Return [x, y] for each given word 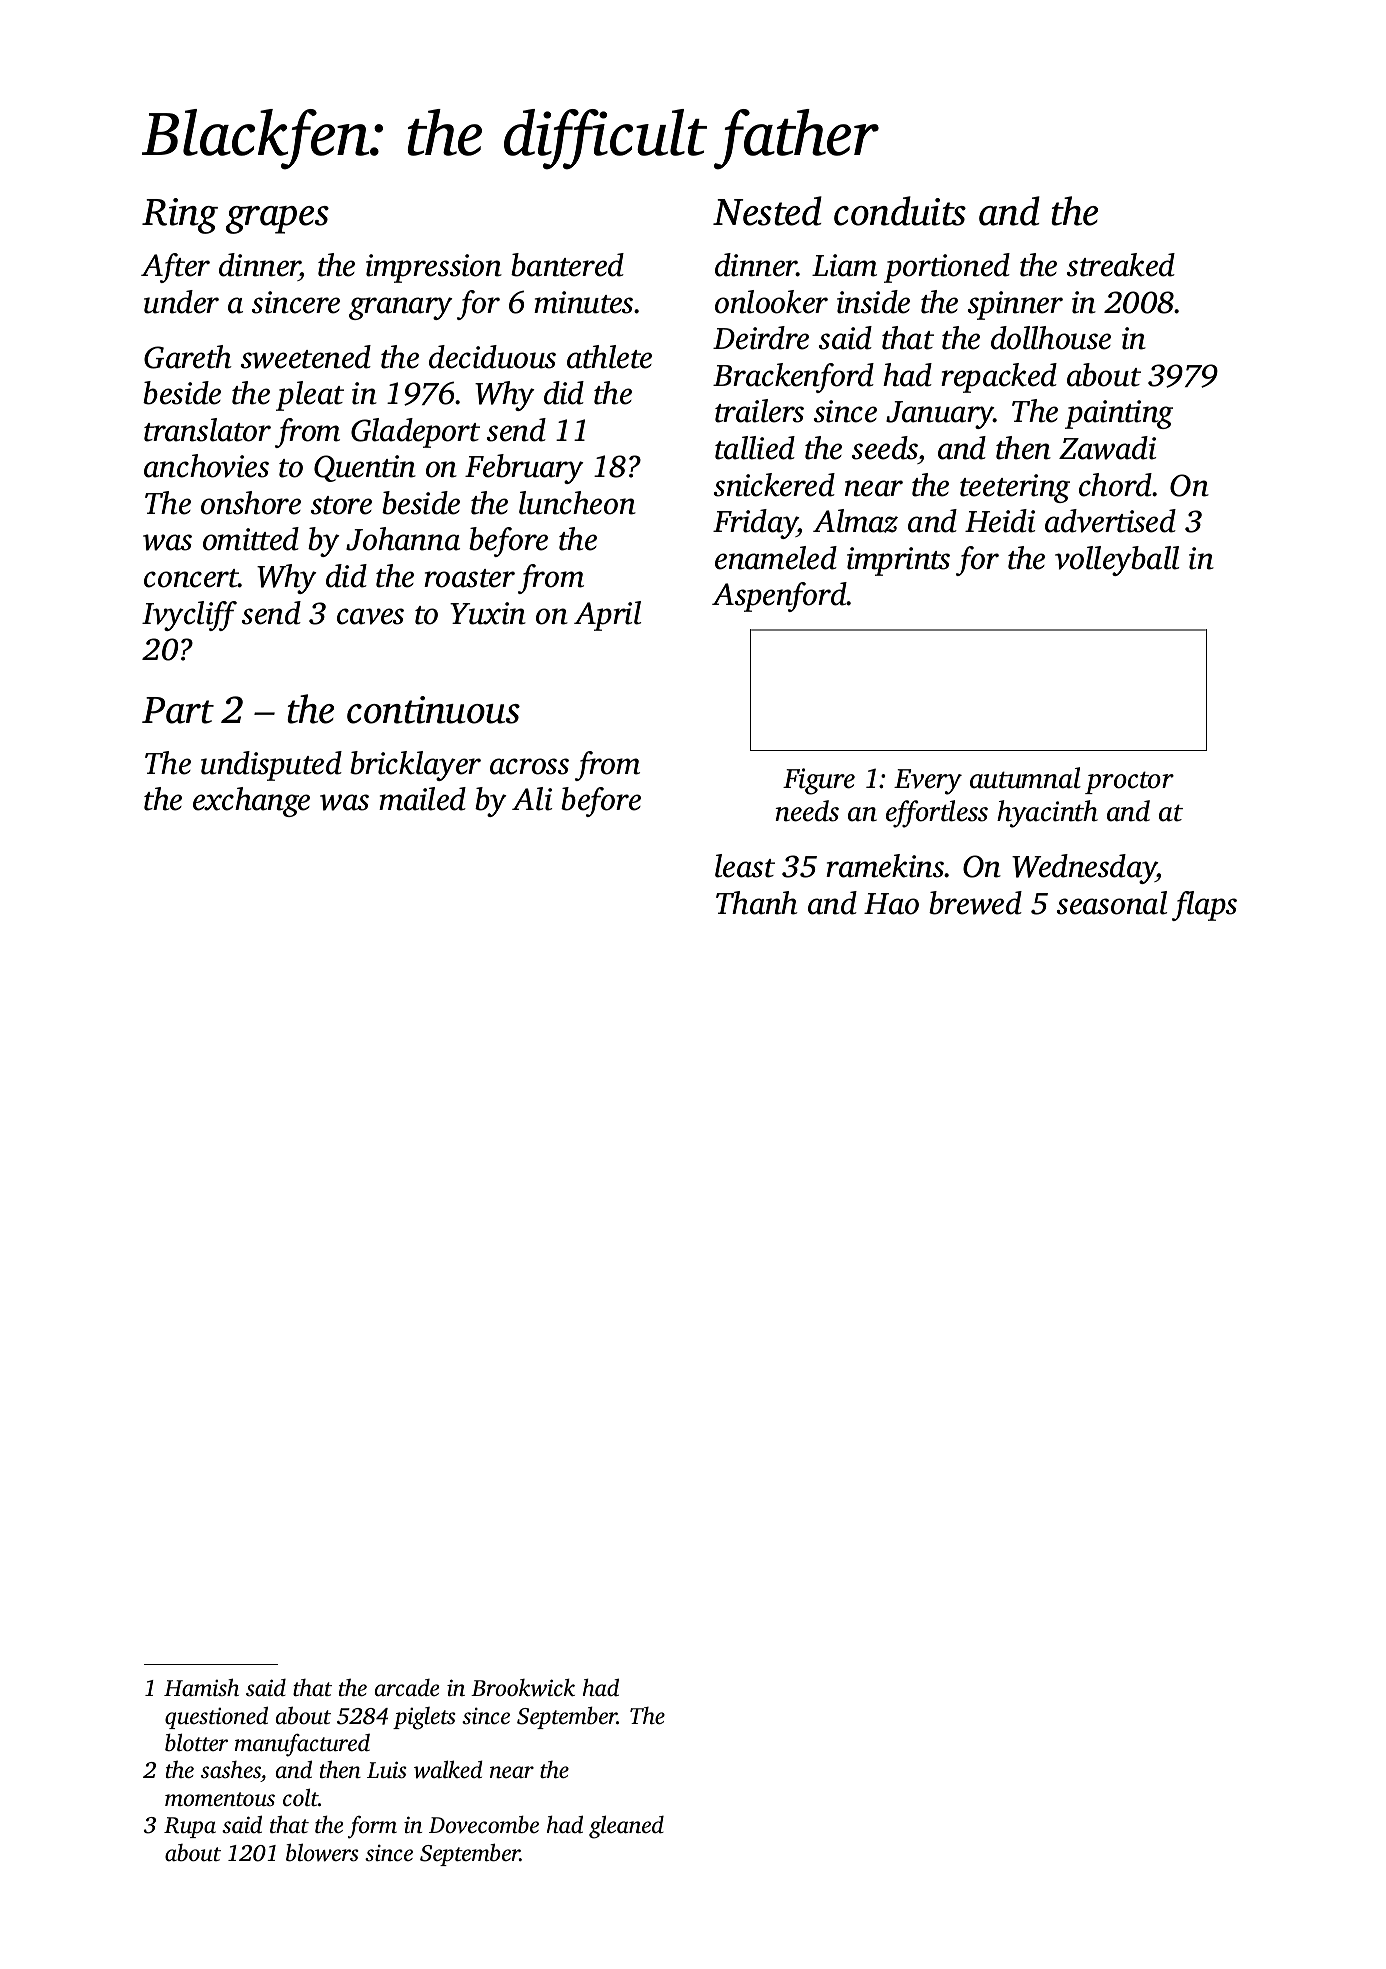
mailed [422, 799]
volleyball [1117, 561]
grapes [277, 220]
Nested [767, 211]
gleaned [626, 1827]
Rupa [190, 1827]
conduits [900, 211]
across [529, 766]
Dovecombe [484, 1824]
